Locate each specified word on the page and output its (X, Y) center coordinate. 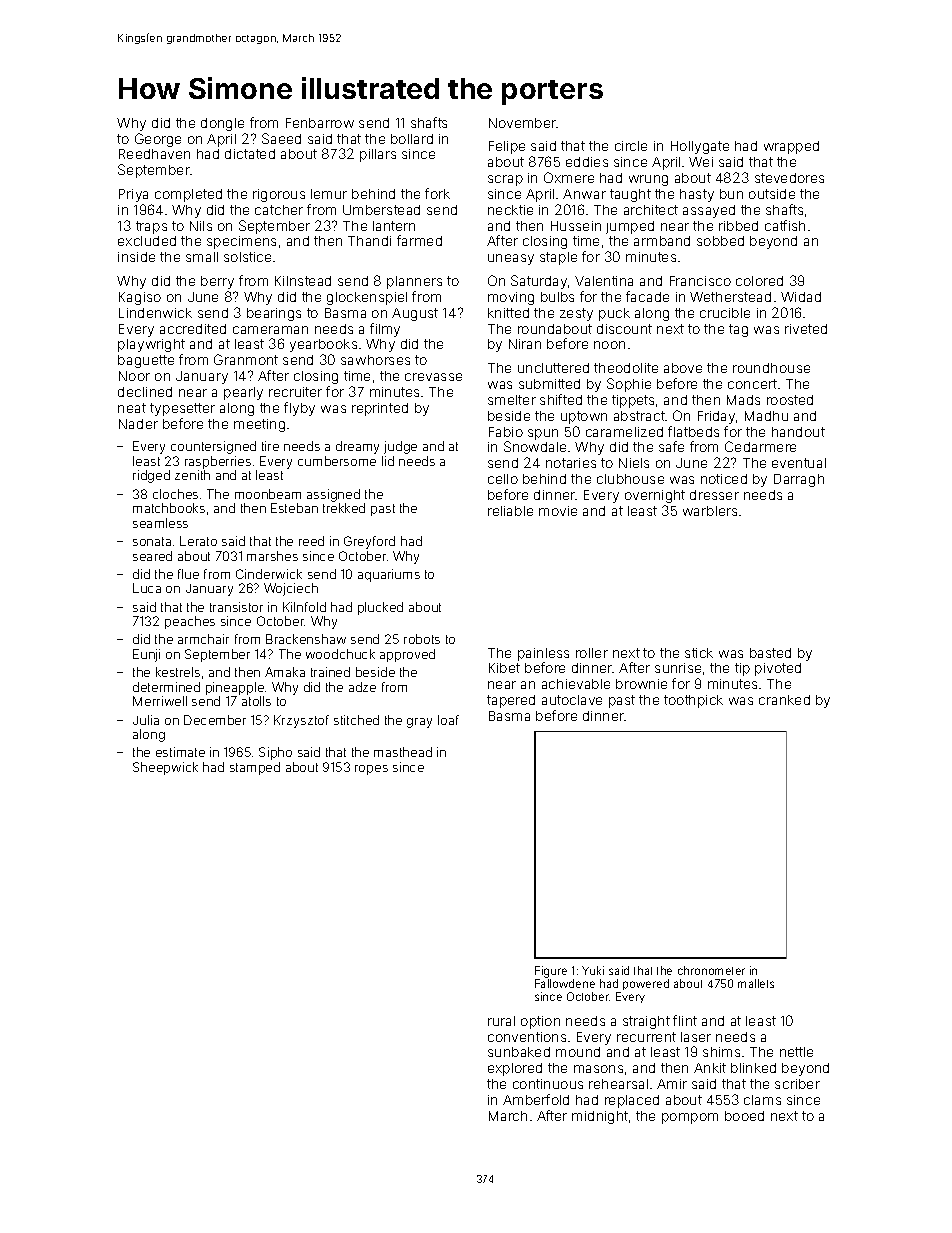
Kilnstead (303, 281)
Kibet (504, 668)
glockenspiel (367, 298)
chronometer (711, 970)
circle (631, 146)
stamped (255, 768)
